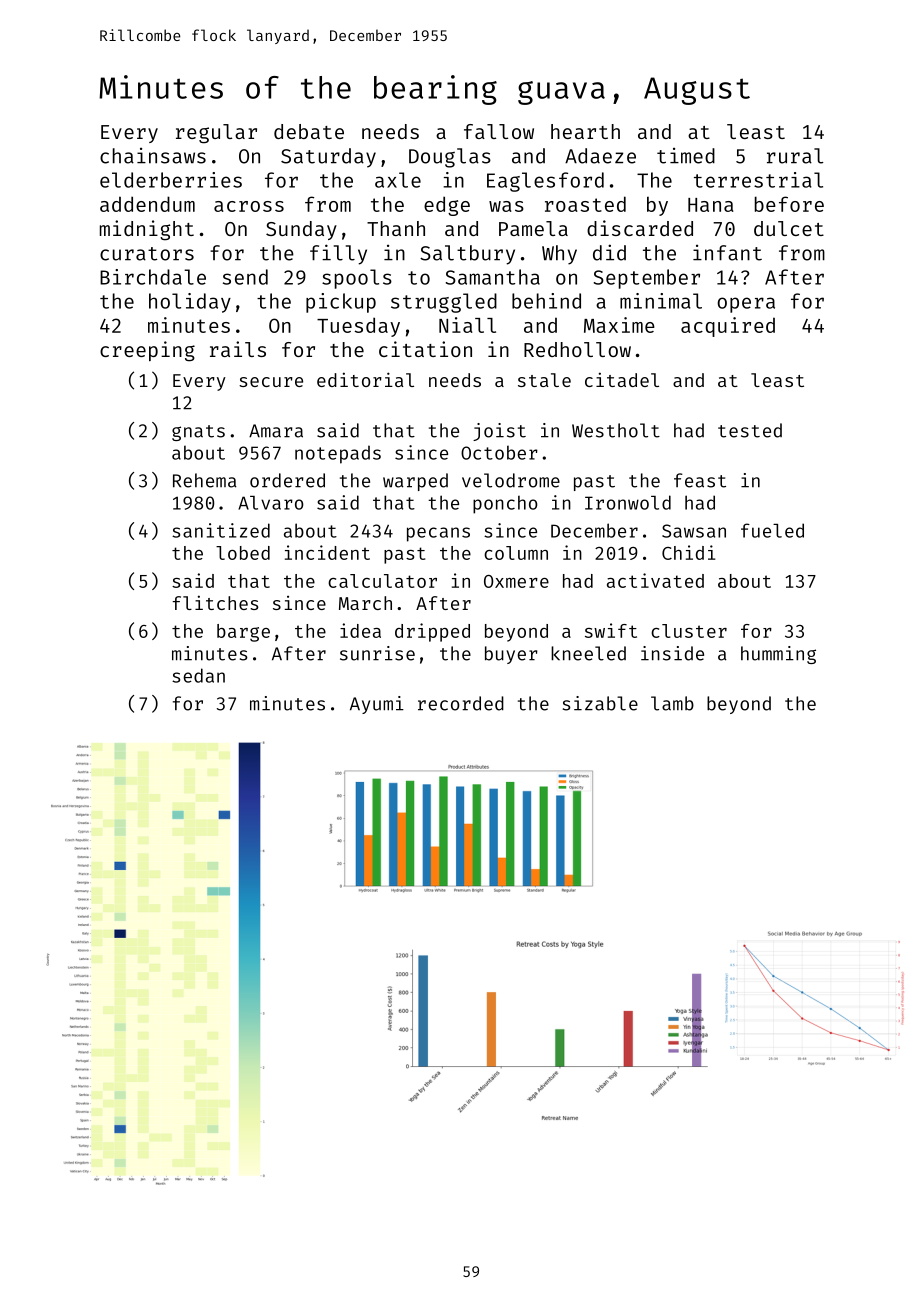 Image resolution: width=924 pixels, height=1308 pixels. What do you see at coordinates (198, 675) in the document?
I see `sedan` at bounding box center [198, 675].
